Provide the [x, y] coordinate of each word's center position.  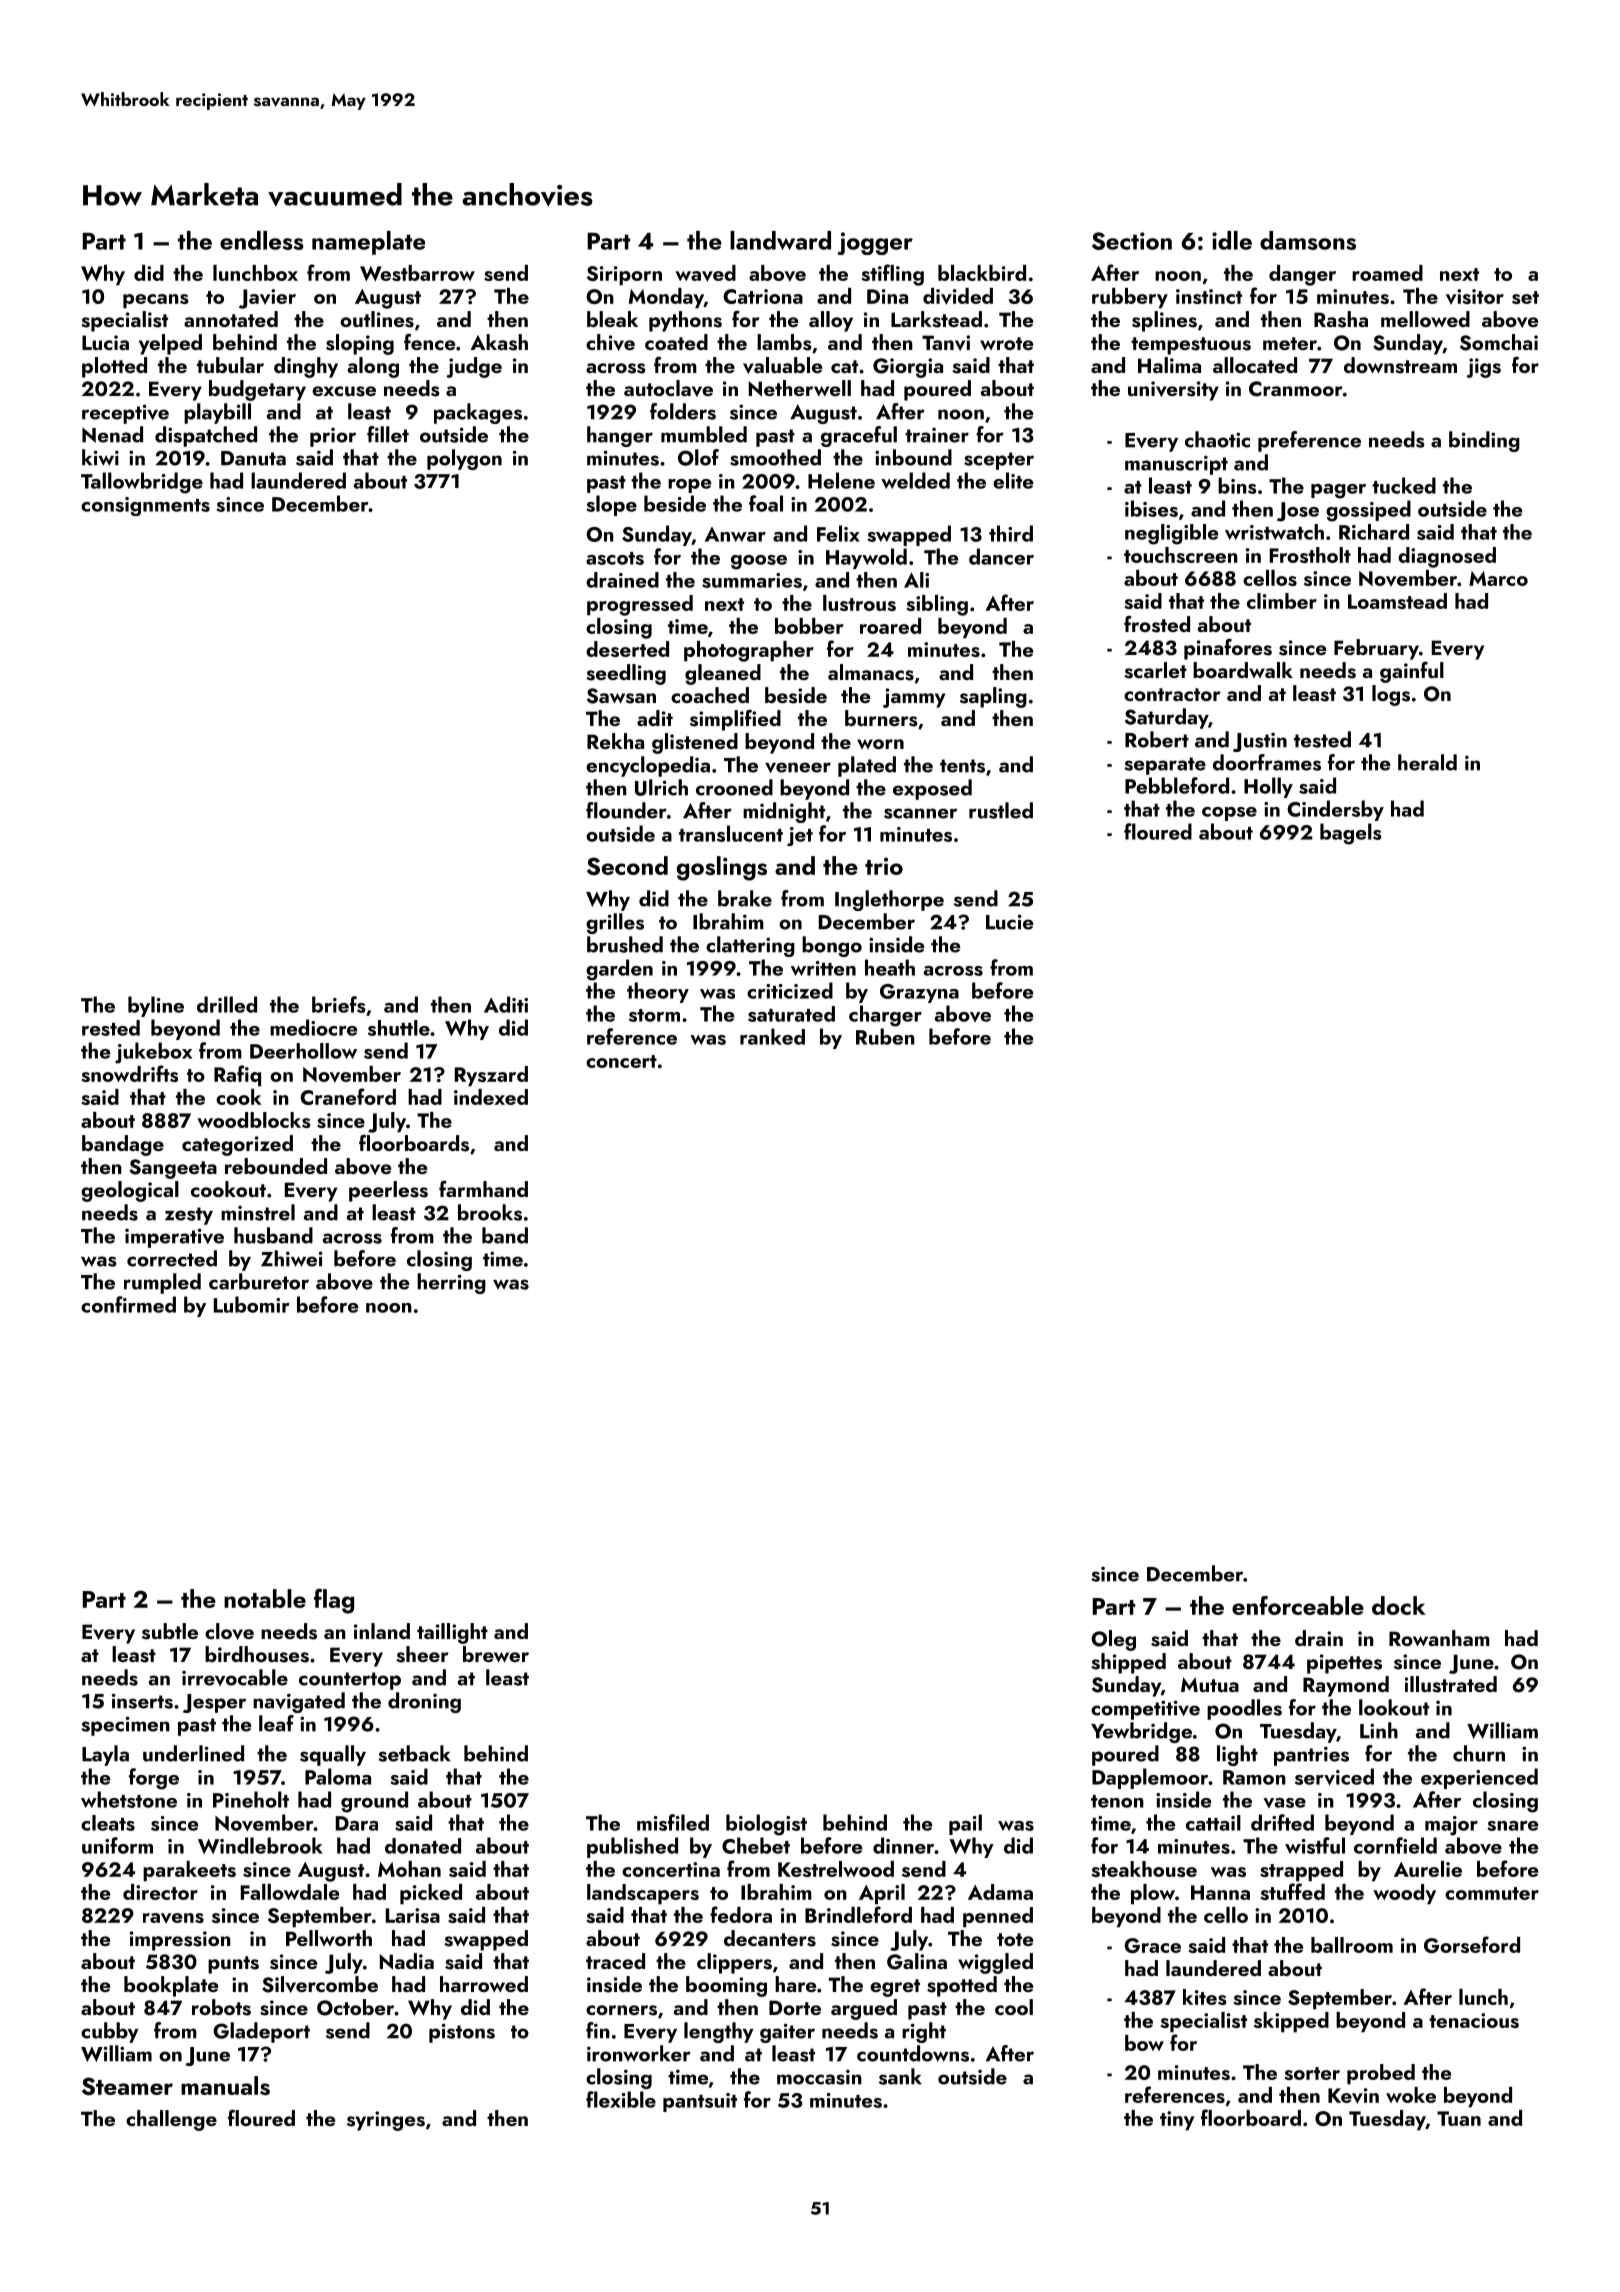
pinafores [1228, 649]
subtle [170, 1631]
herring [451, 1283]
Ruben [885, 1036]
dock [1398, 1605]
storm [654, 1015]
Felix [838, 533]
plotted [114, 367]
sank [900, 2076]
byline [156, 1006]
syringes [386, 2121]
